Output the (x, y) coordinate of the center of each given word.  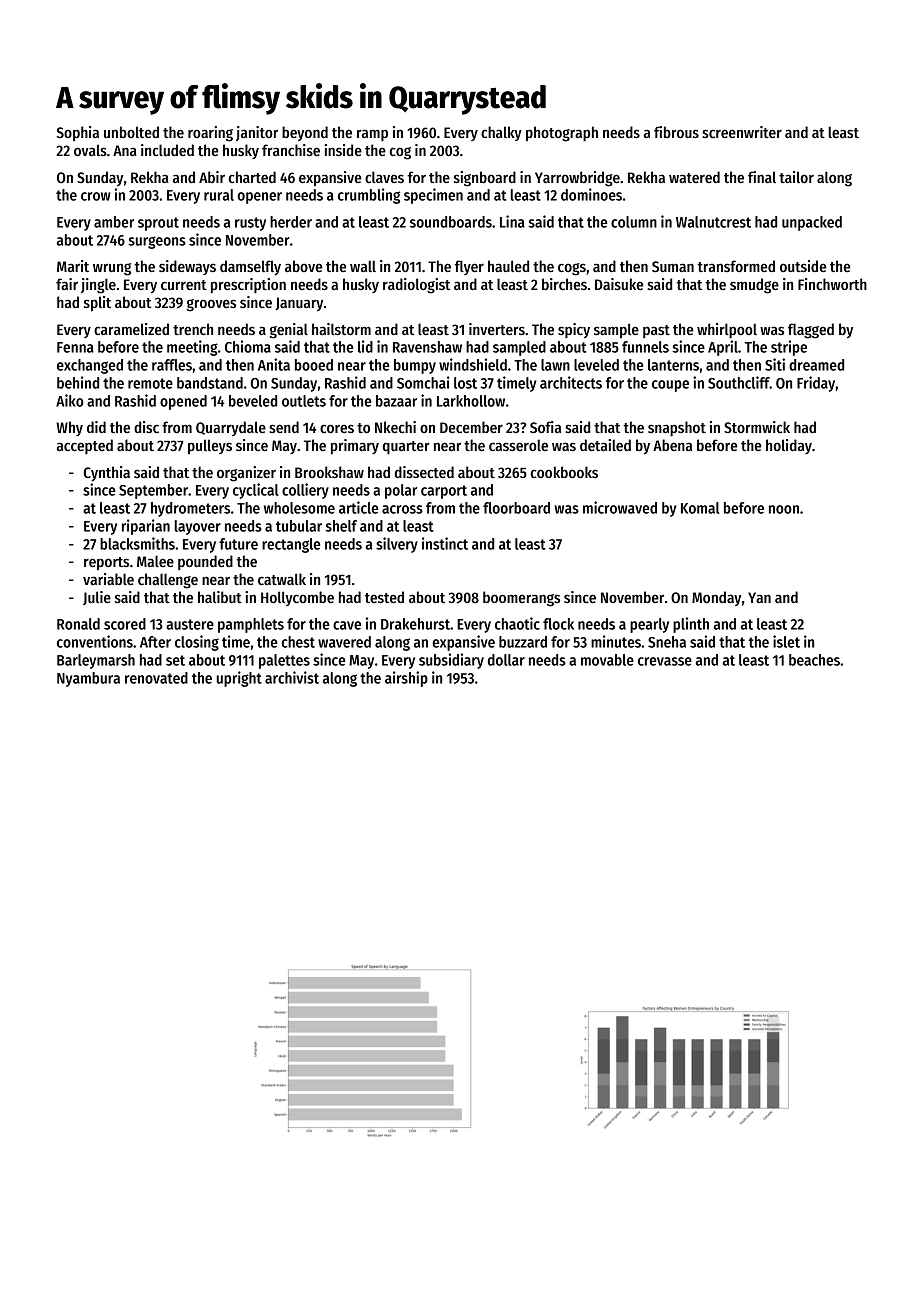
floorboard (516, 508)
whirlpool (727, 330)
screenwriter (742, 132)
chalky (501, 133)
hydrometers (190, 509)
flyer (469, 267)
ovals (90, 150)
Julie (97, 598)
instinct (445, 543)
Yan (759, 597)
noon (784, 509)
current (184, 285)
